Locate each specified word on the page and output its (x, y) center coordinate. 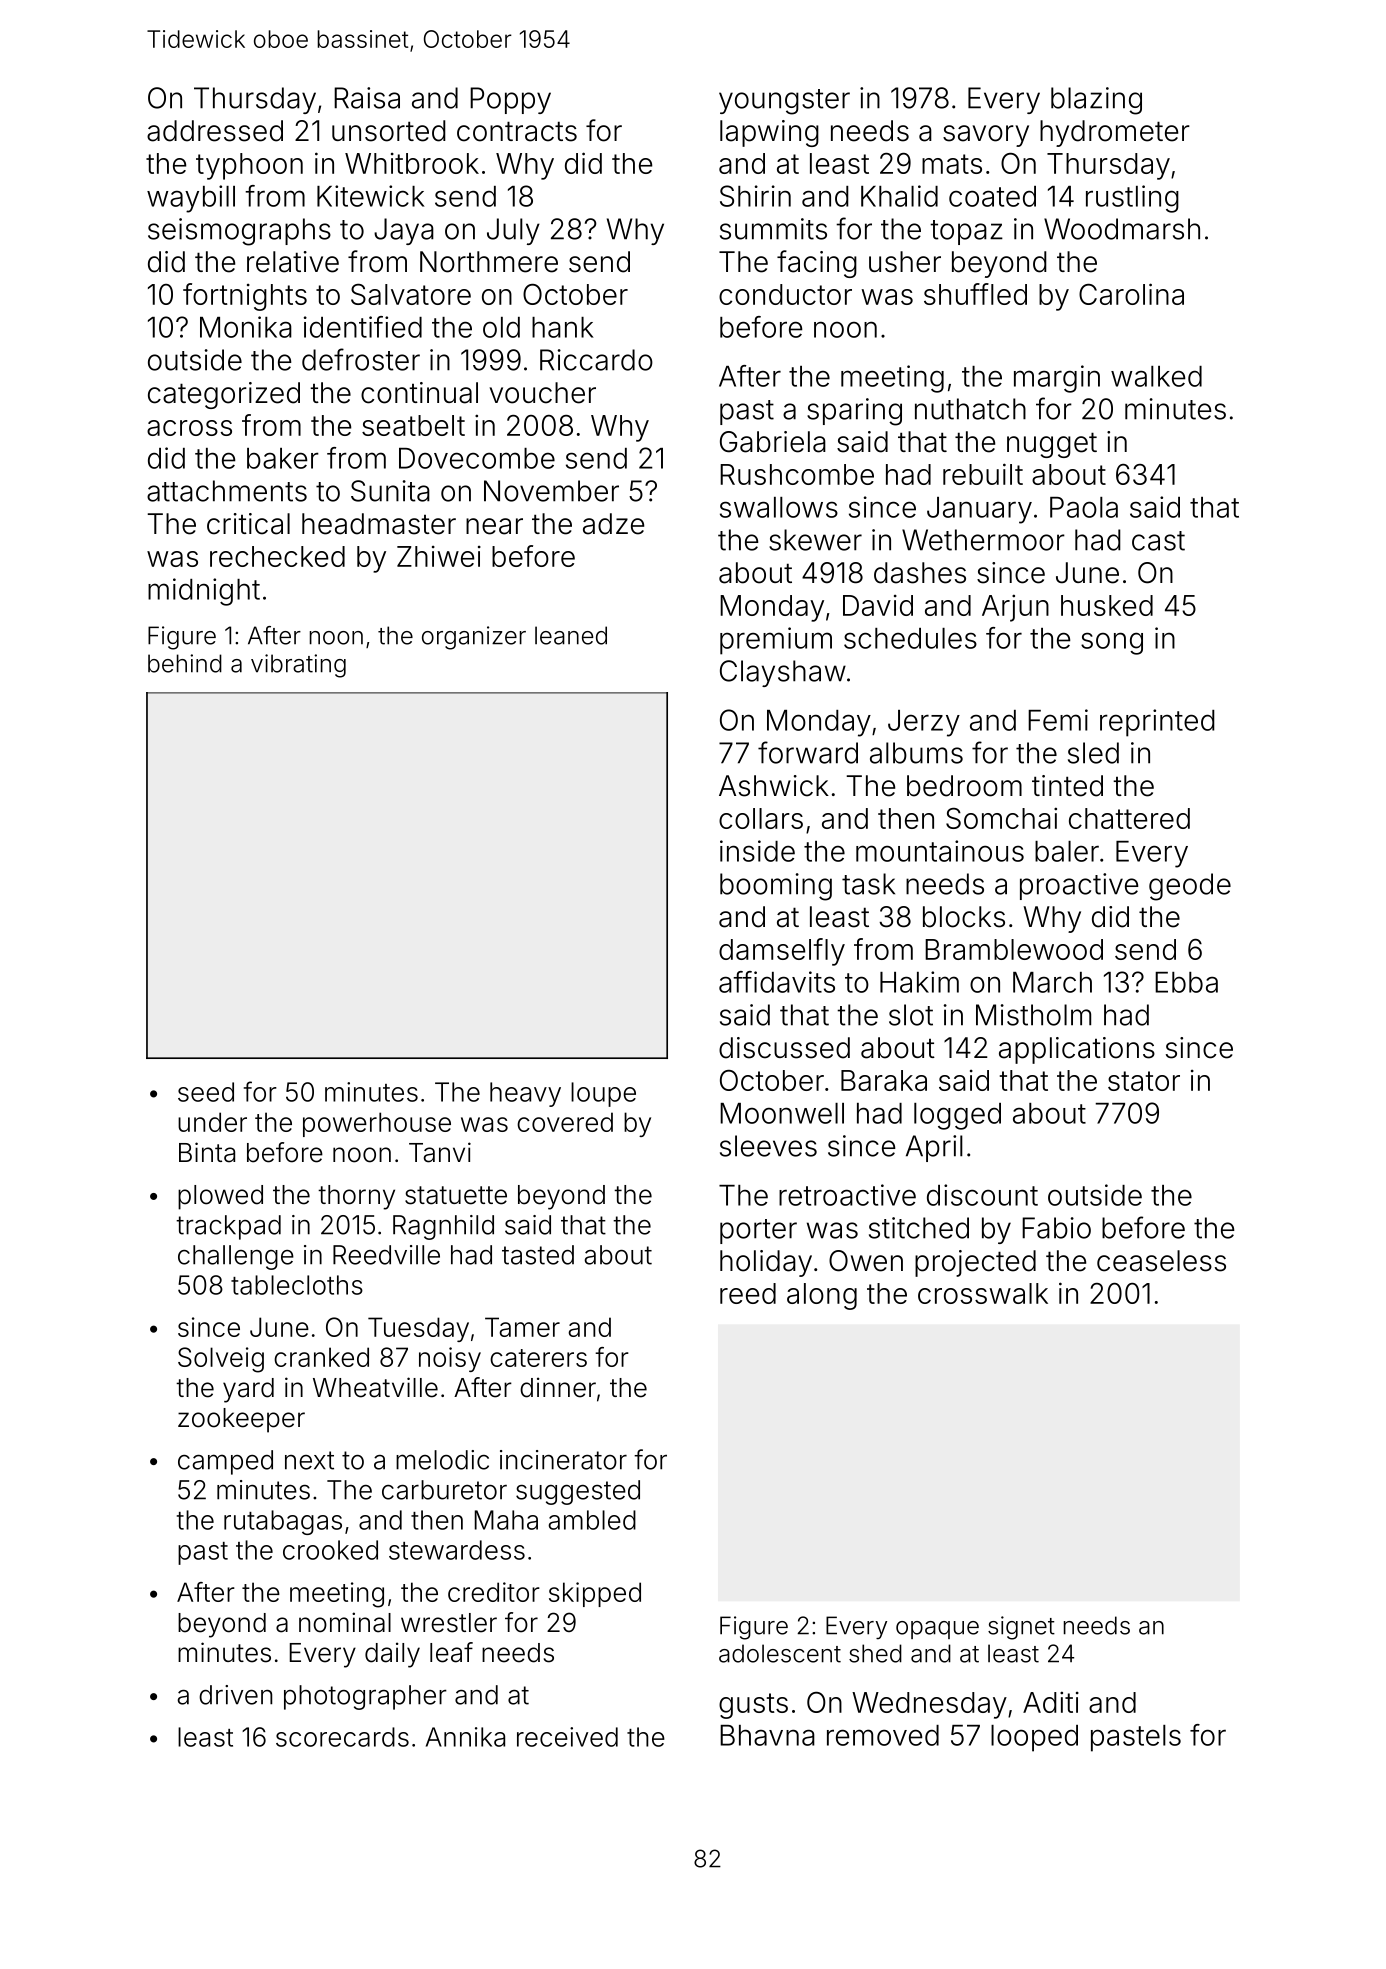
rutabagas (283, 1522)
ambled (592, 1520)
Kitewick (371, 196)
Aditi (1051, 1702)
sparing (854, 412)
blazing (1096, 101)
